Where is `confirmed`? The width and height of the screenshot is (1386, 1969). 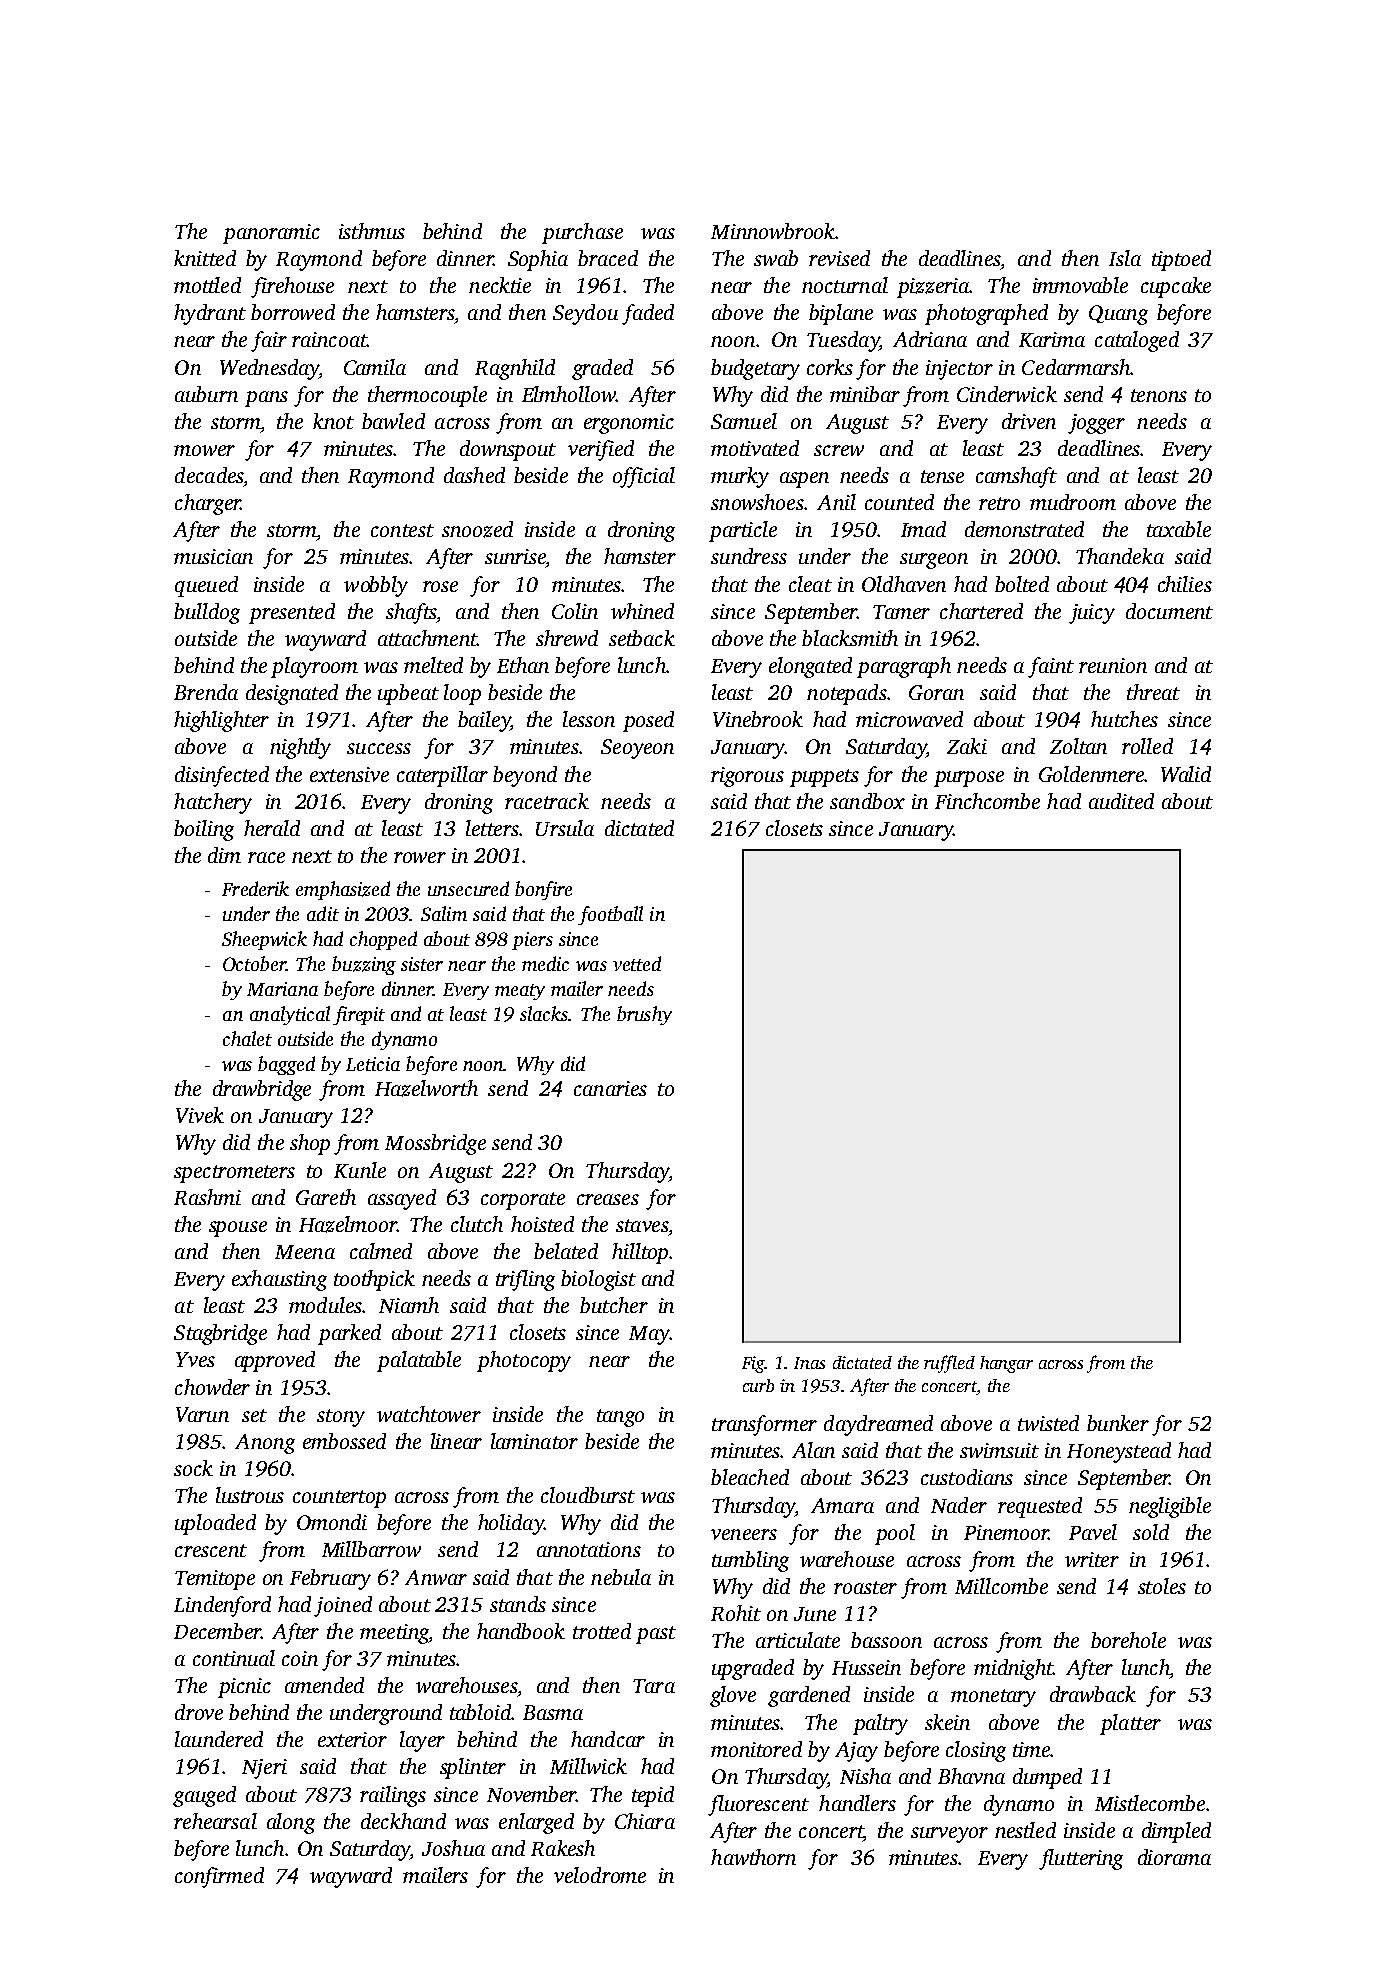 confirmed is located at coordinates (219, 1877).
